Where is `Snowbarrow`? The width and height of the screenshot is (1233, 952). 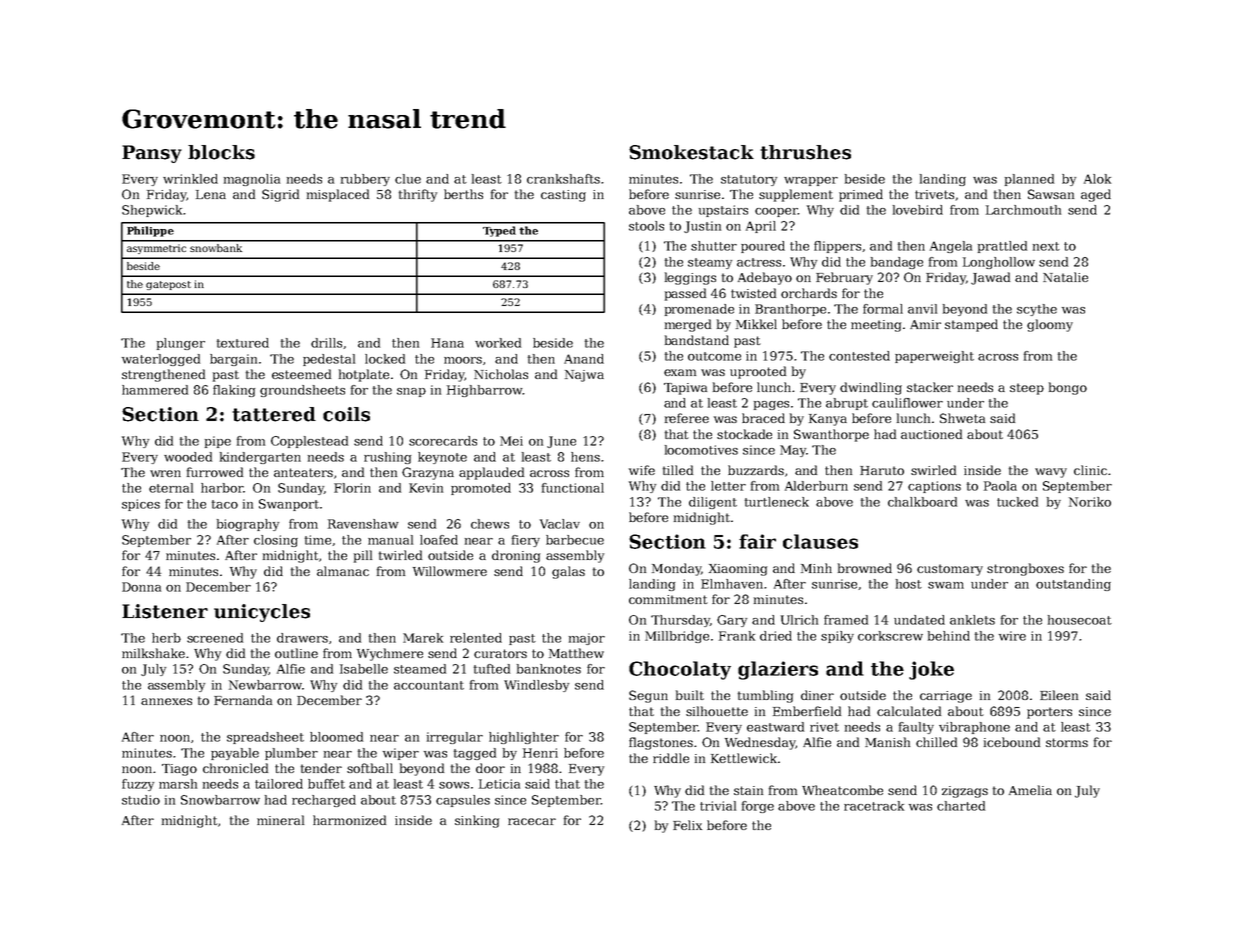
Snowbarrow is located at coordinates (220, 800).
